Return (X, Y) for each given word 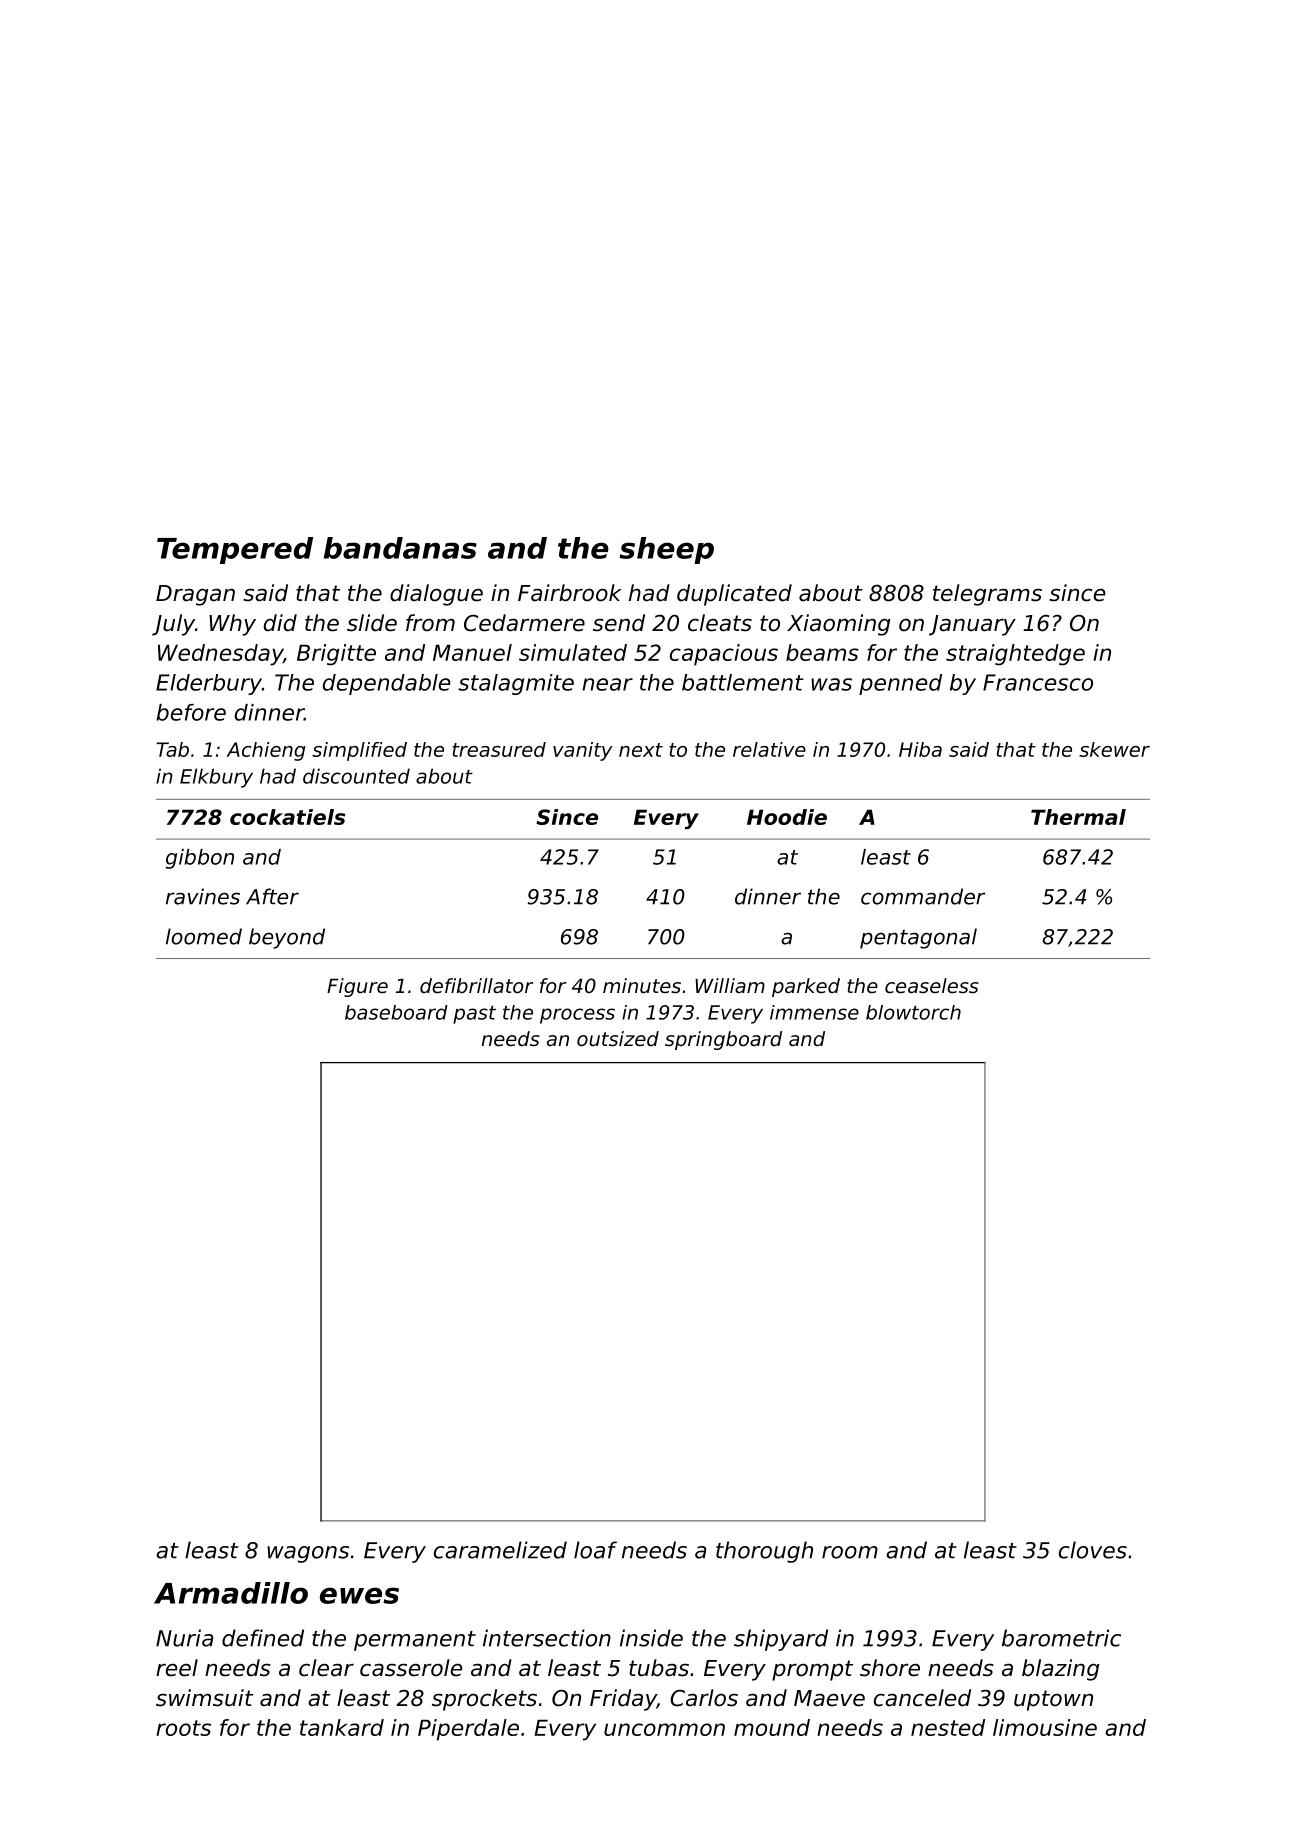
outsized (618, 1039)
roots (183, 1728)
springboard (723, 1040)
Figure (357, 987)
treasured (499, 749)
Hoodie (787, 817)
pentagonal (918, 938)
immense (814, 1012)
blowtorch (913, 1012)
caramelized (500, 1550)
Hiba (920, 749)
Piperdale (468, 1730)
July (173, 625)
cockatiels (287, 817)
